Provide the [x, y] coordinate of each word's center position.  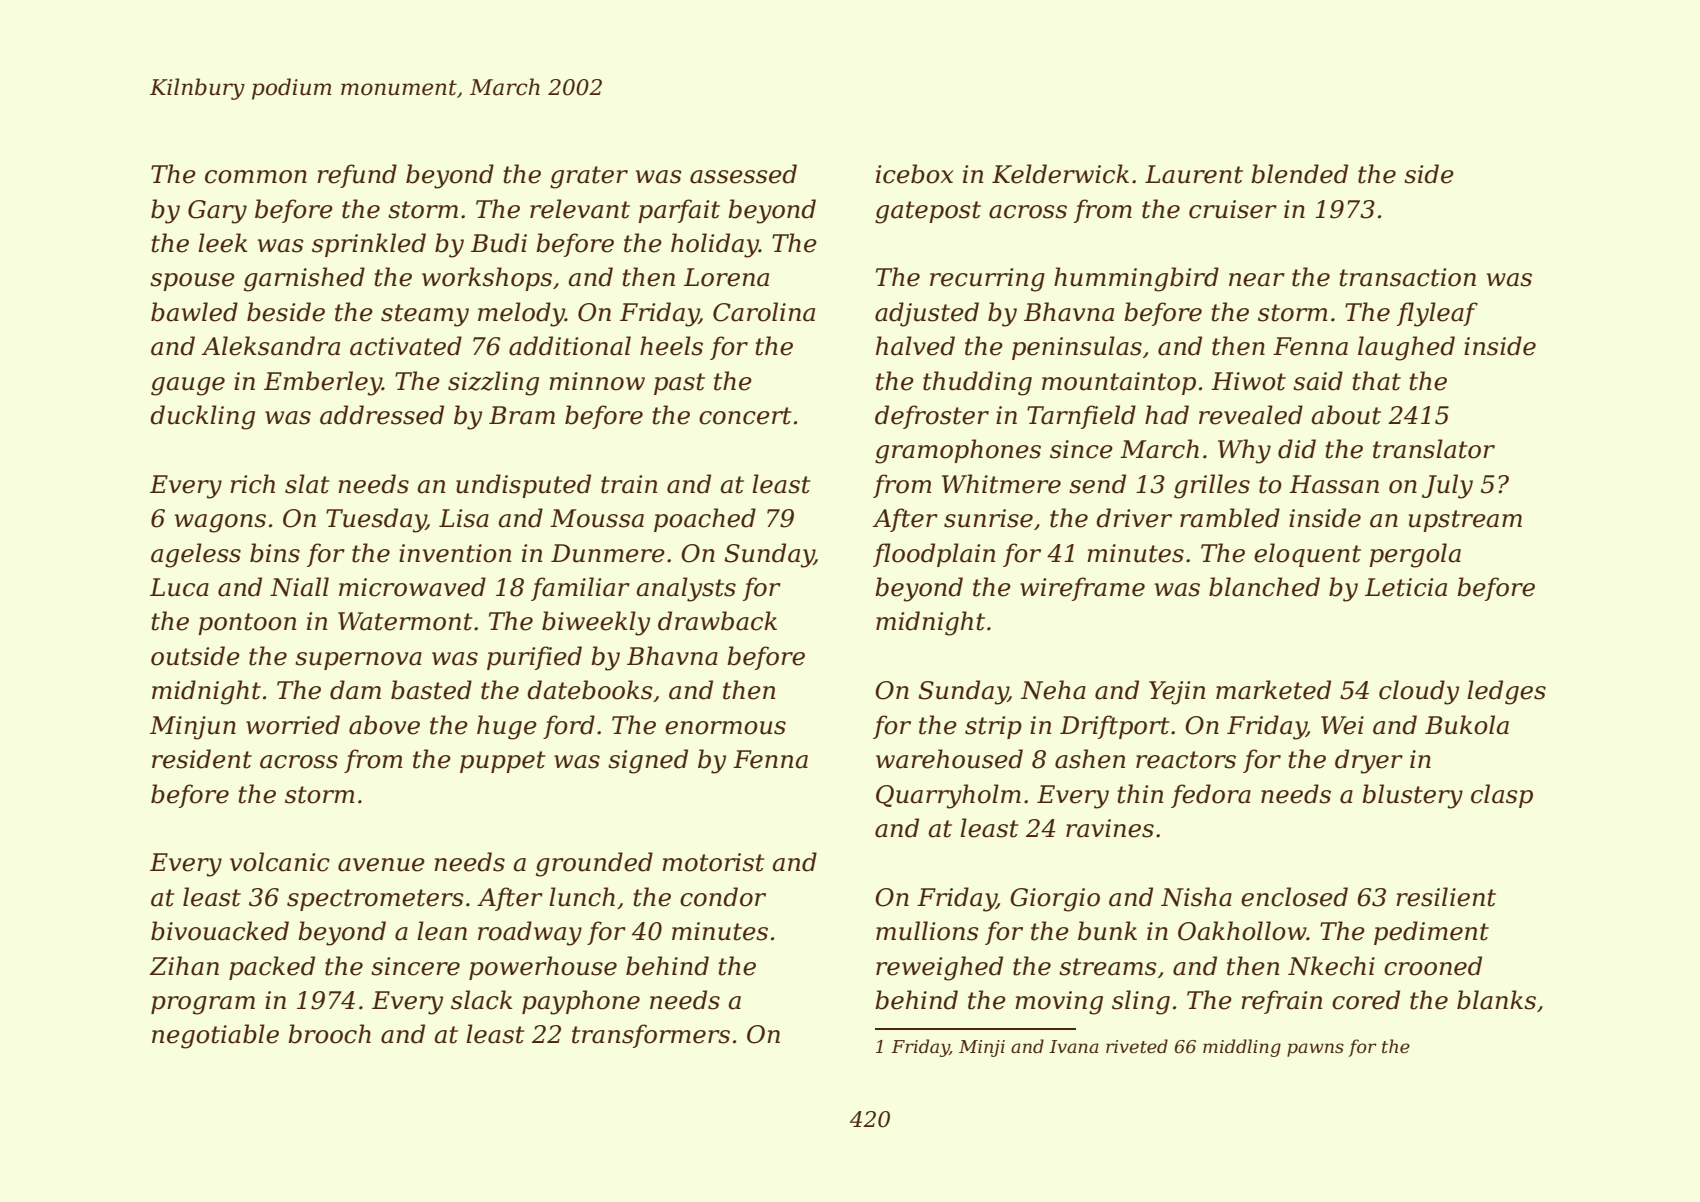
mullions [927, 931]
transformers [651, 1036]
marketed [1273, 690]
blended [1299, 174]
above [384, 725]
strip [993, 727]
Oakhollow [1242, 931]
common [256, 177]
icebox [915, 174]
